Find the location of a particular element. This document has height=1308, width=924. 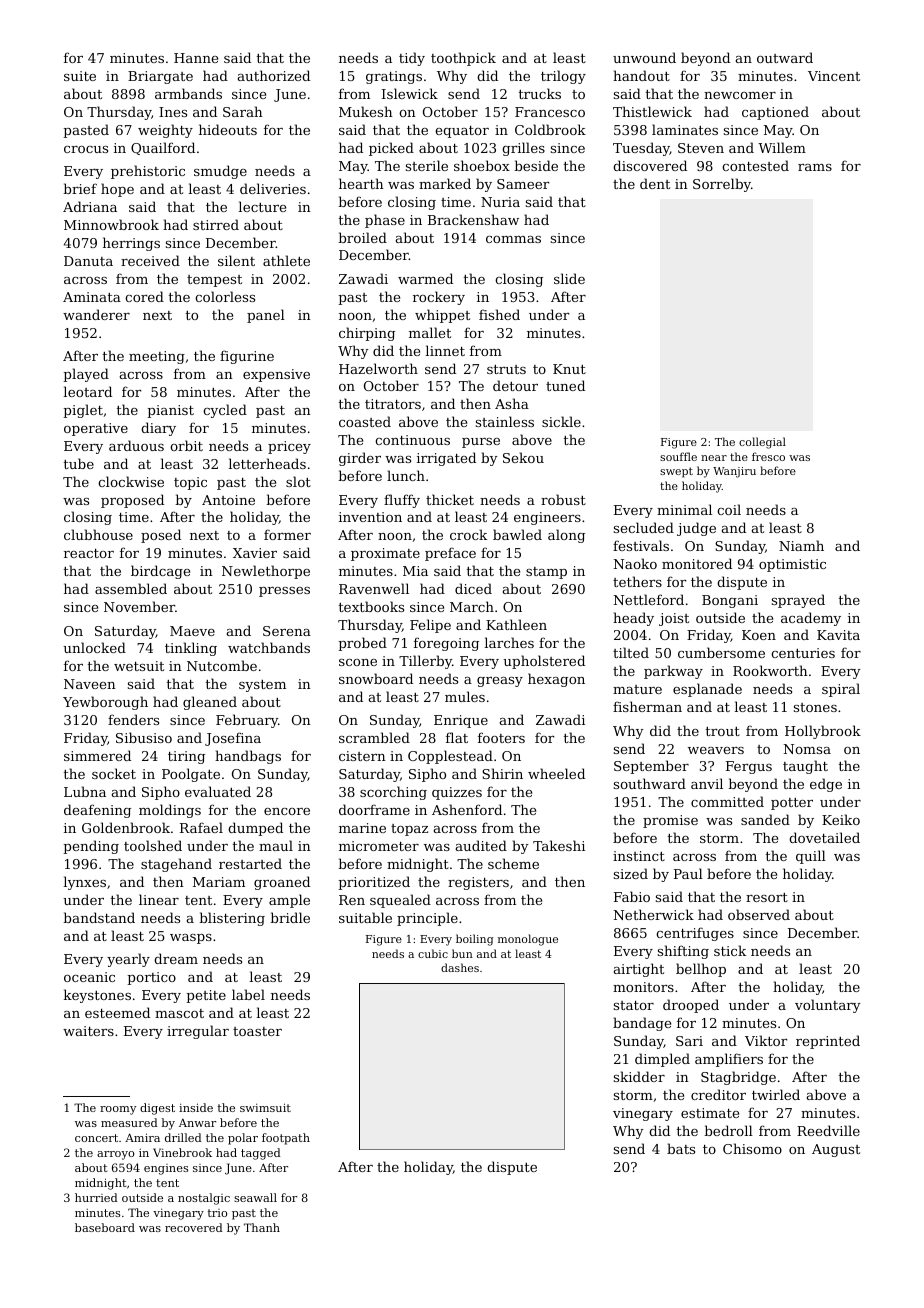

topic is located at coordinates (190, 483).
